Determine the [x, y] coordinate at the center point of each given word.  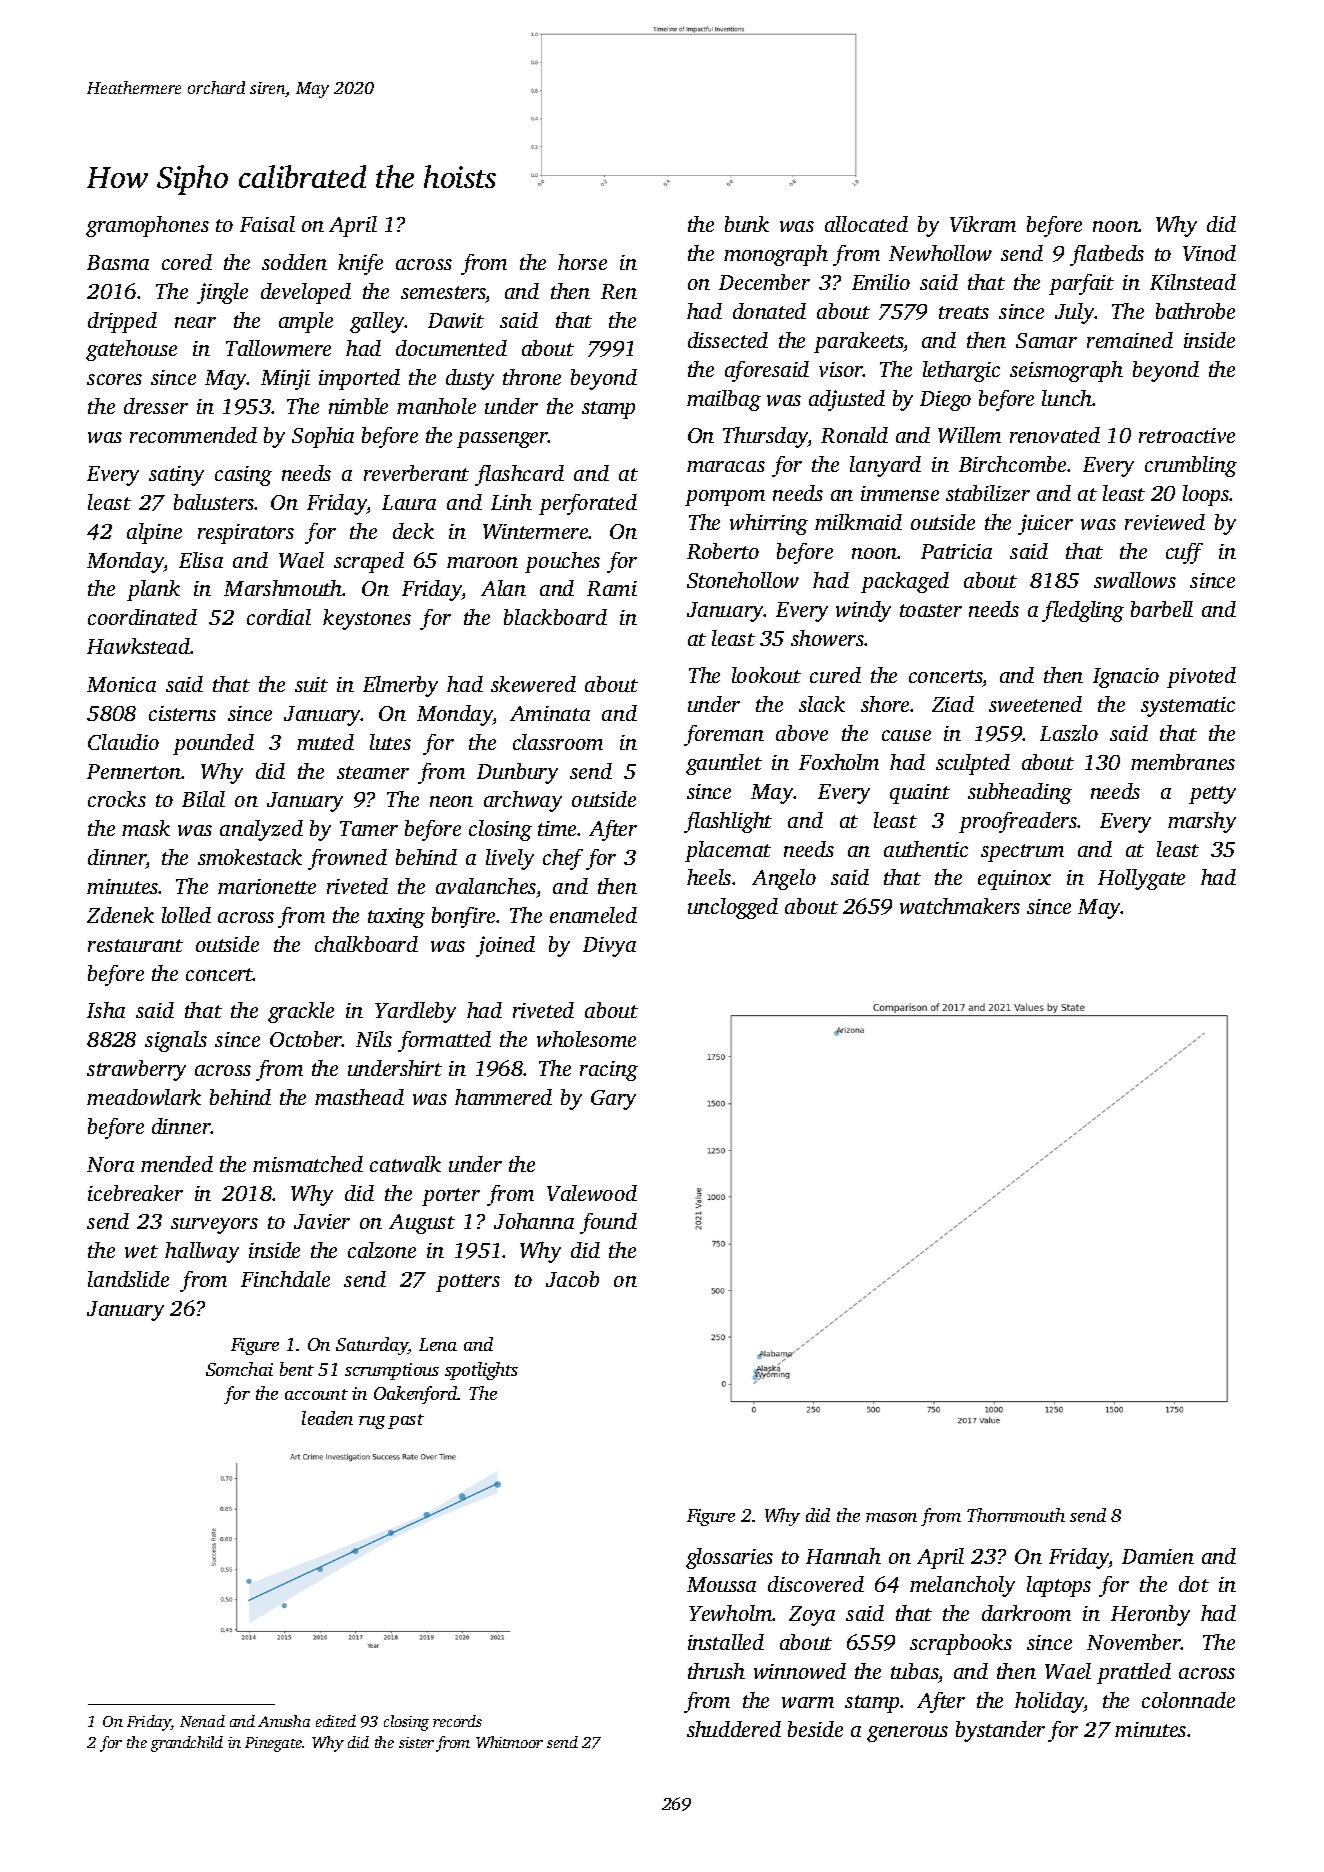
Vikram [983, 224]
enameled [593, 915]
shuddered [734, 1729]
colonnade [1188, 1700]
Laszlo [1069, 733]
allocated [866, 224]
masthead [359, 1097]
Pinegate [273, 1744]
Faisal [267, 224]
